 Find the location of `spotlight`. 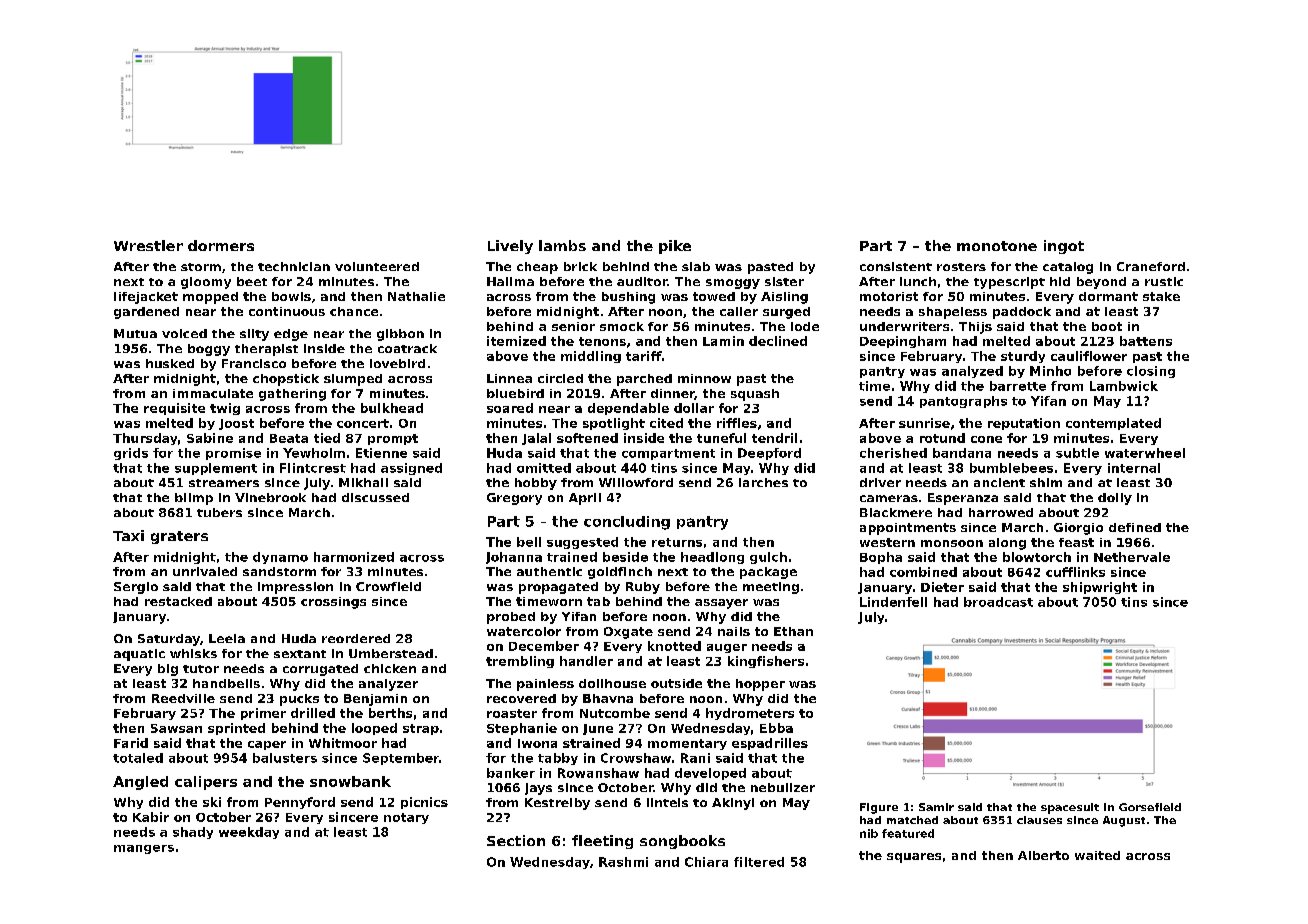

spotlight is located at coordinates (614, 424).
